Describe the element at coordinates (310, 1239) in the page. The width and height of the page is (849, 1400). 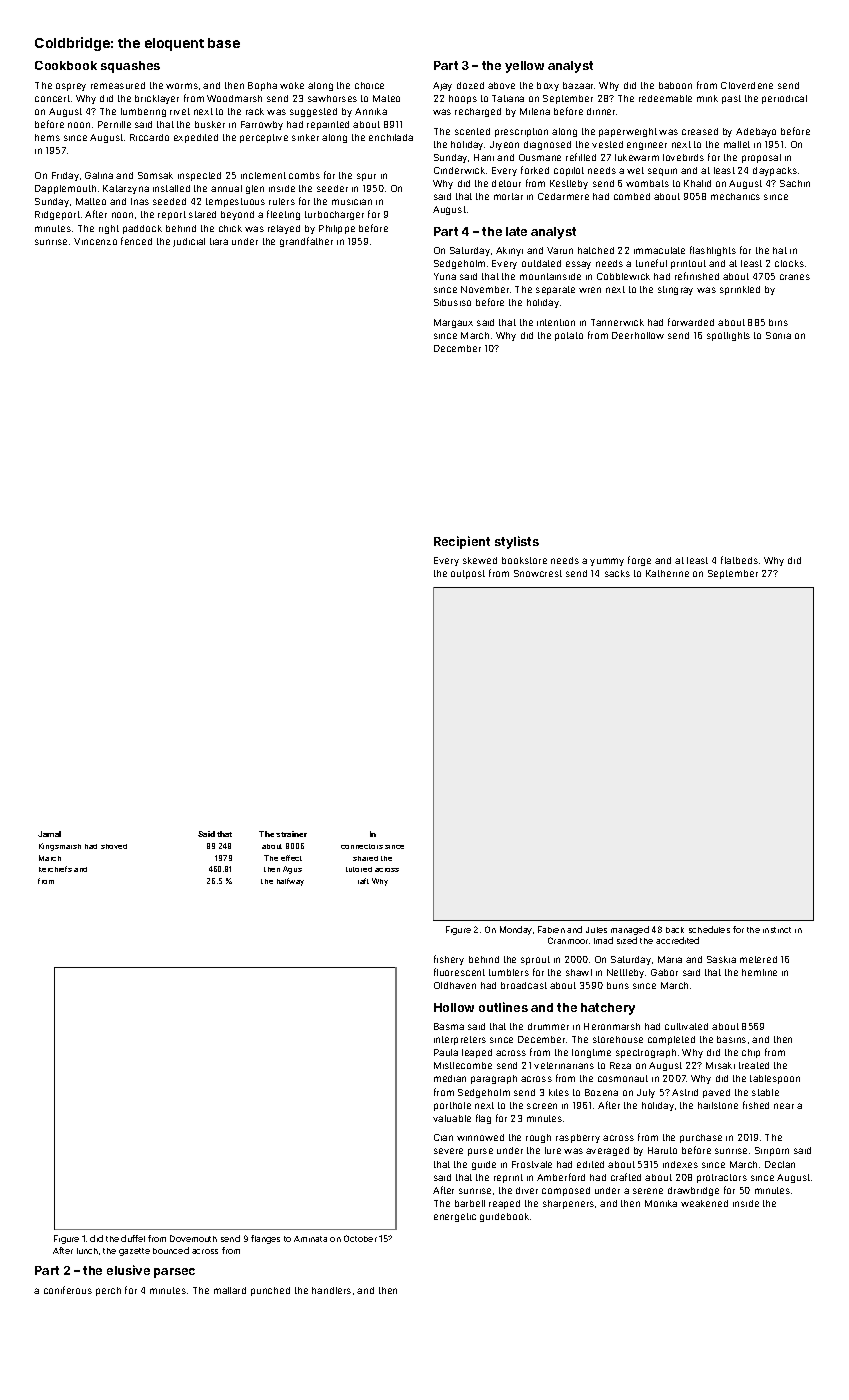
I see `Aminata` at that location.
